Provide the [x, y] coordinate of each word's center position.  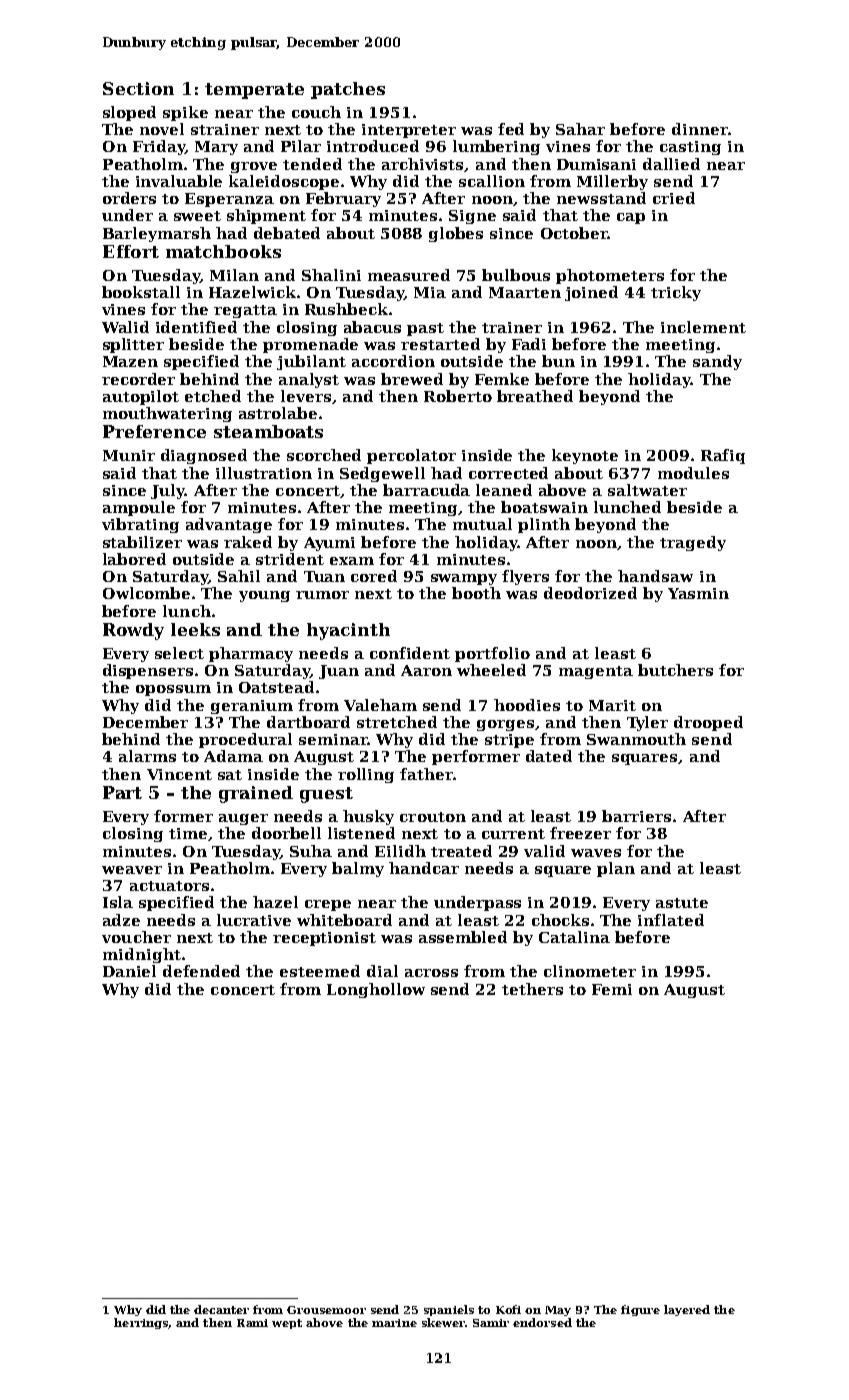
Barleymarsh [157, 234]
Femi [612, 989]
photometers [610, 276]
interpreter [409, 131]
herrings [141, 1323]
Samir [491, 1323]
